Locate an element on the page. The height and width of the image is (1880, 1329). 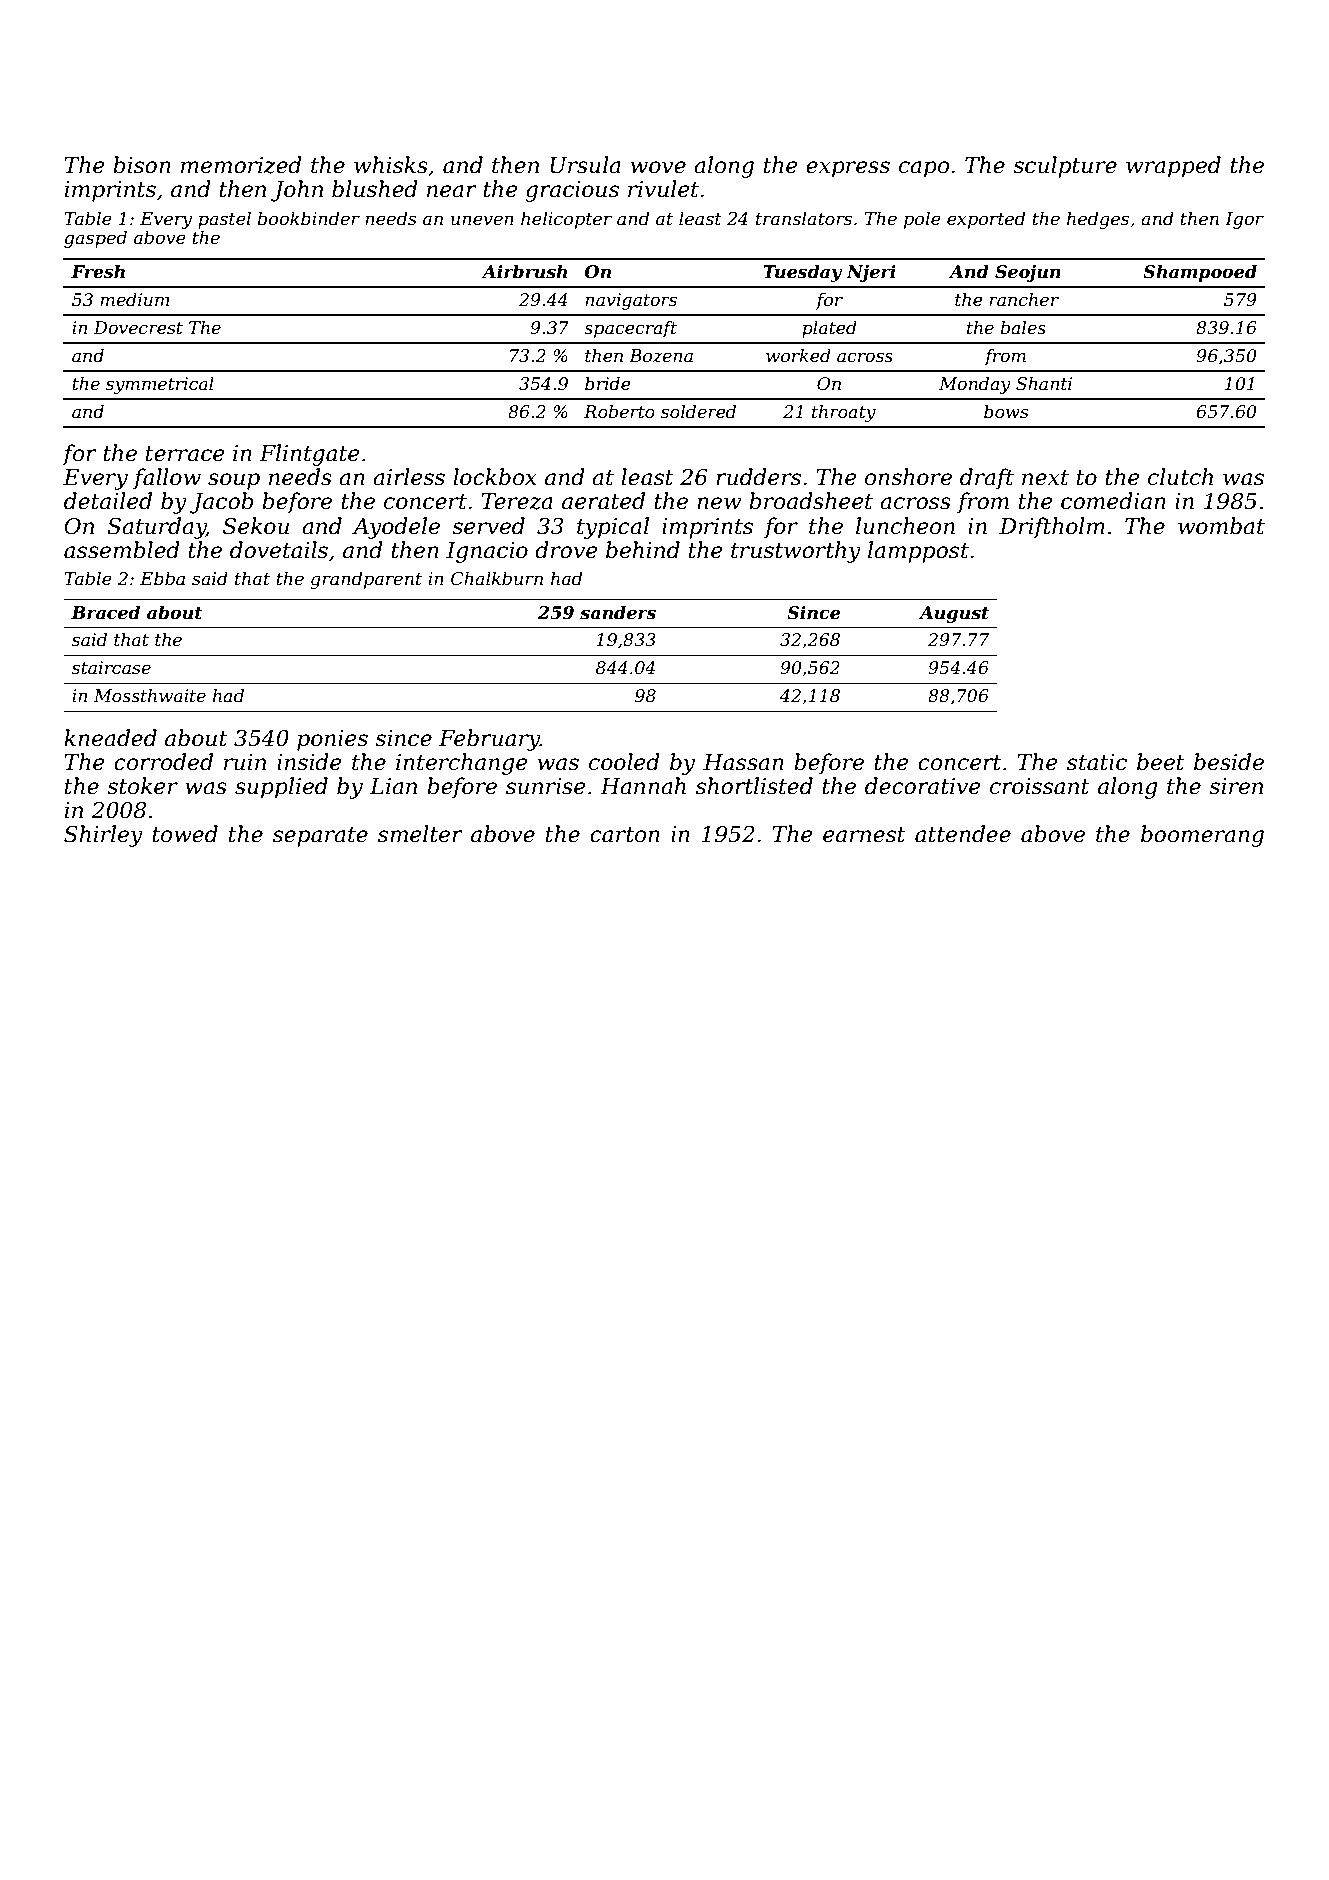
capo is located at coordinates (924, 169).
